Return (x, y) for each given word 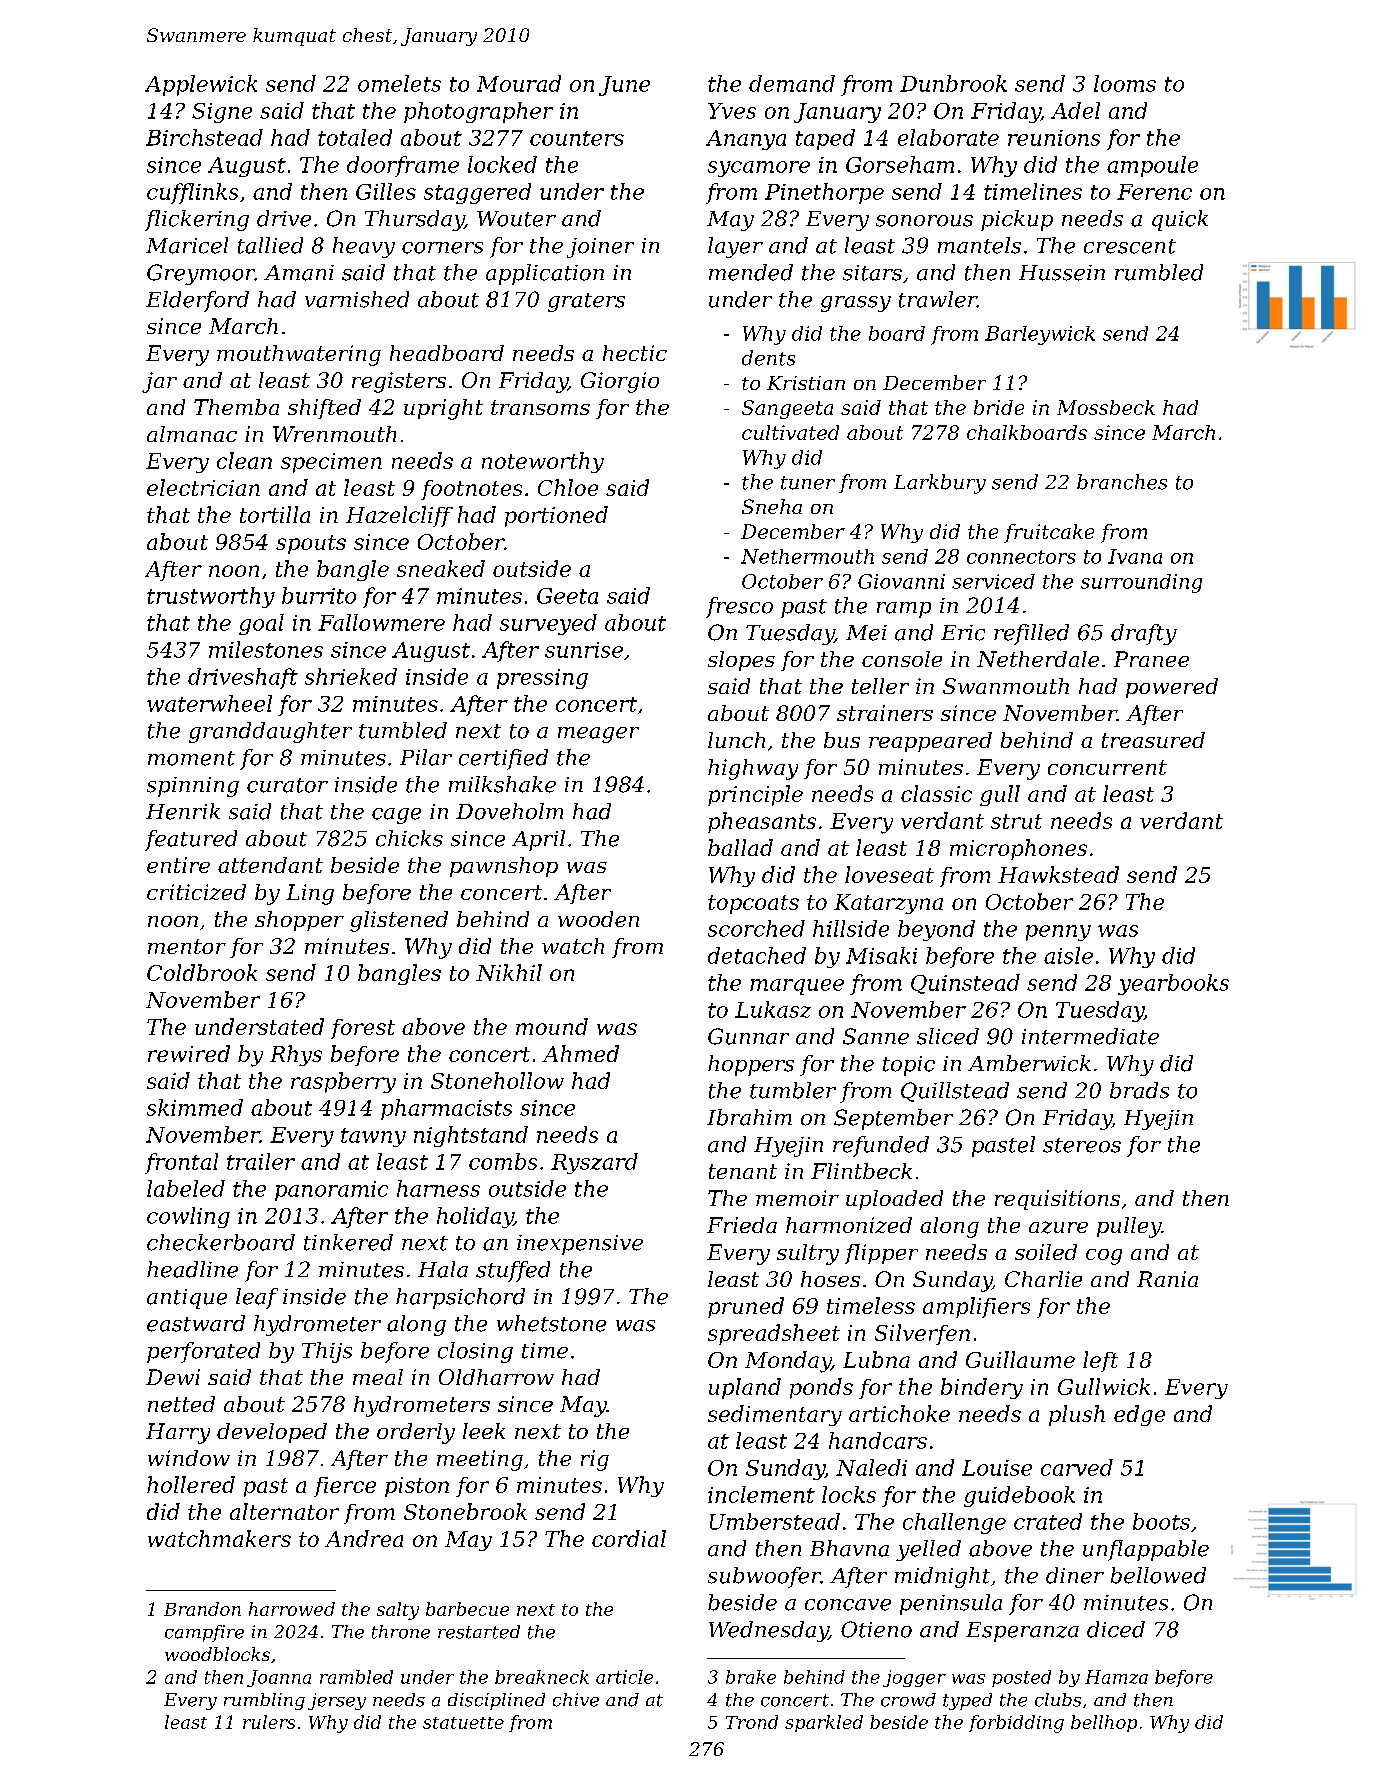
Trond (752, 1722)
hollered (191, 1484)
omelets (399, 83)
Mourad (519, 83)
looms (1125, 83)
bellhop (1104, 1723)
